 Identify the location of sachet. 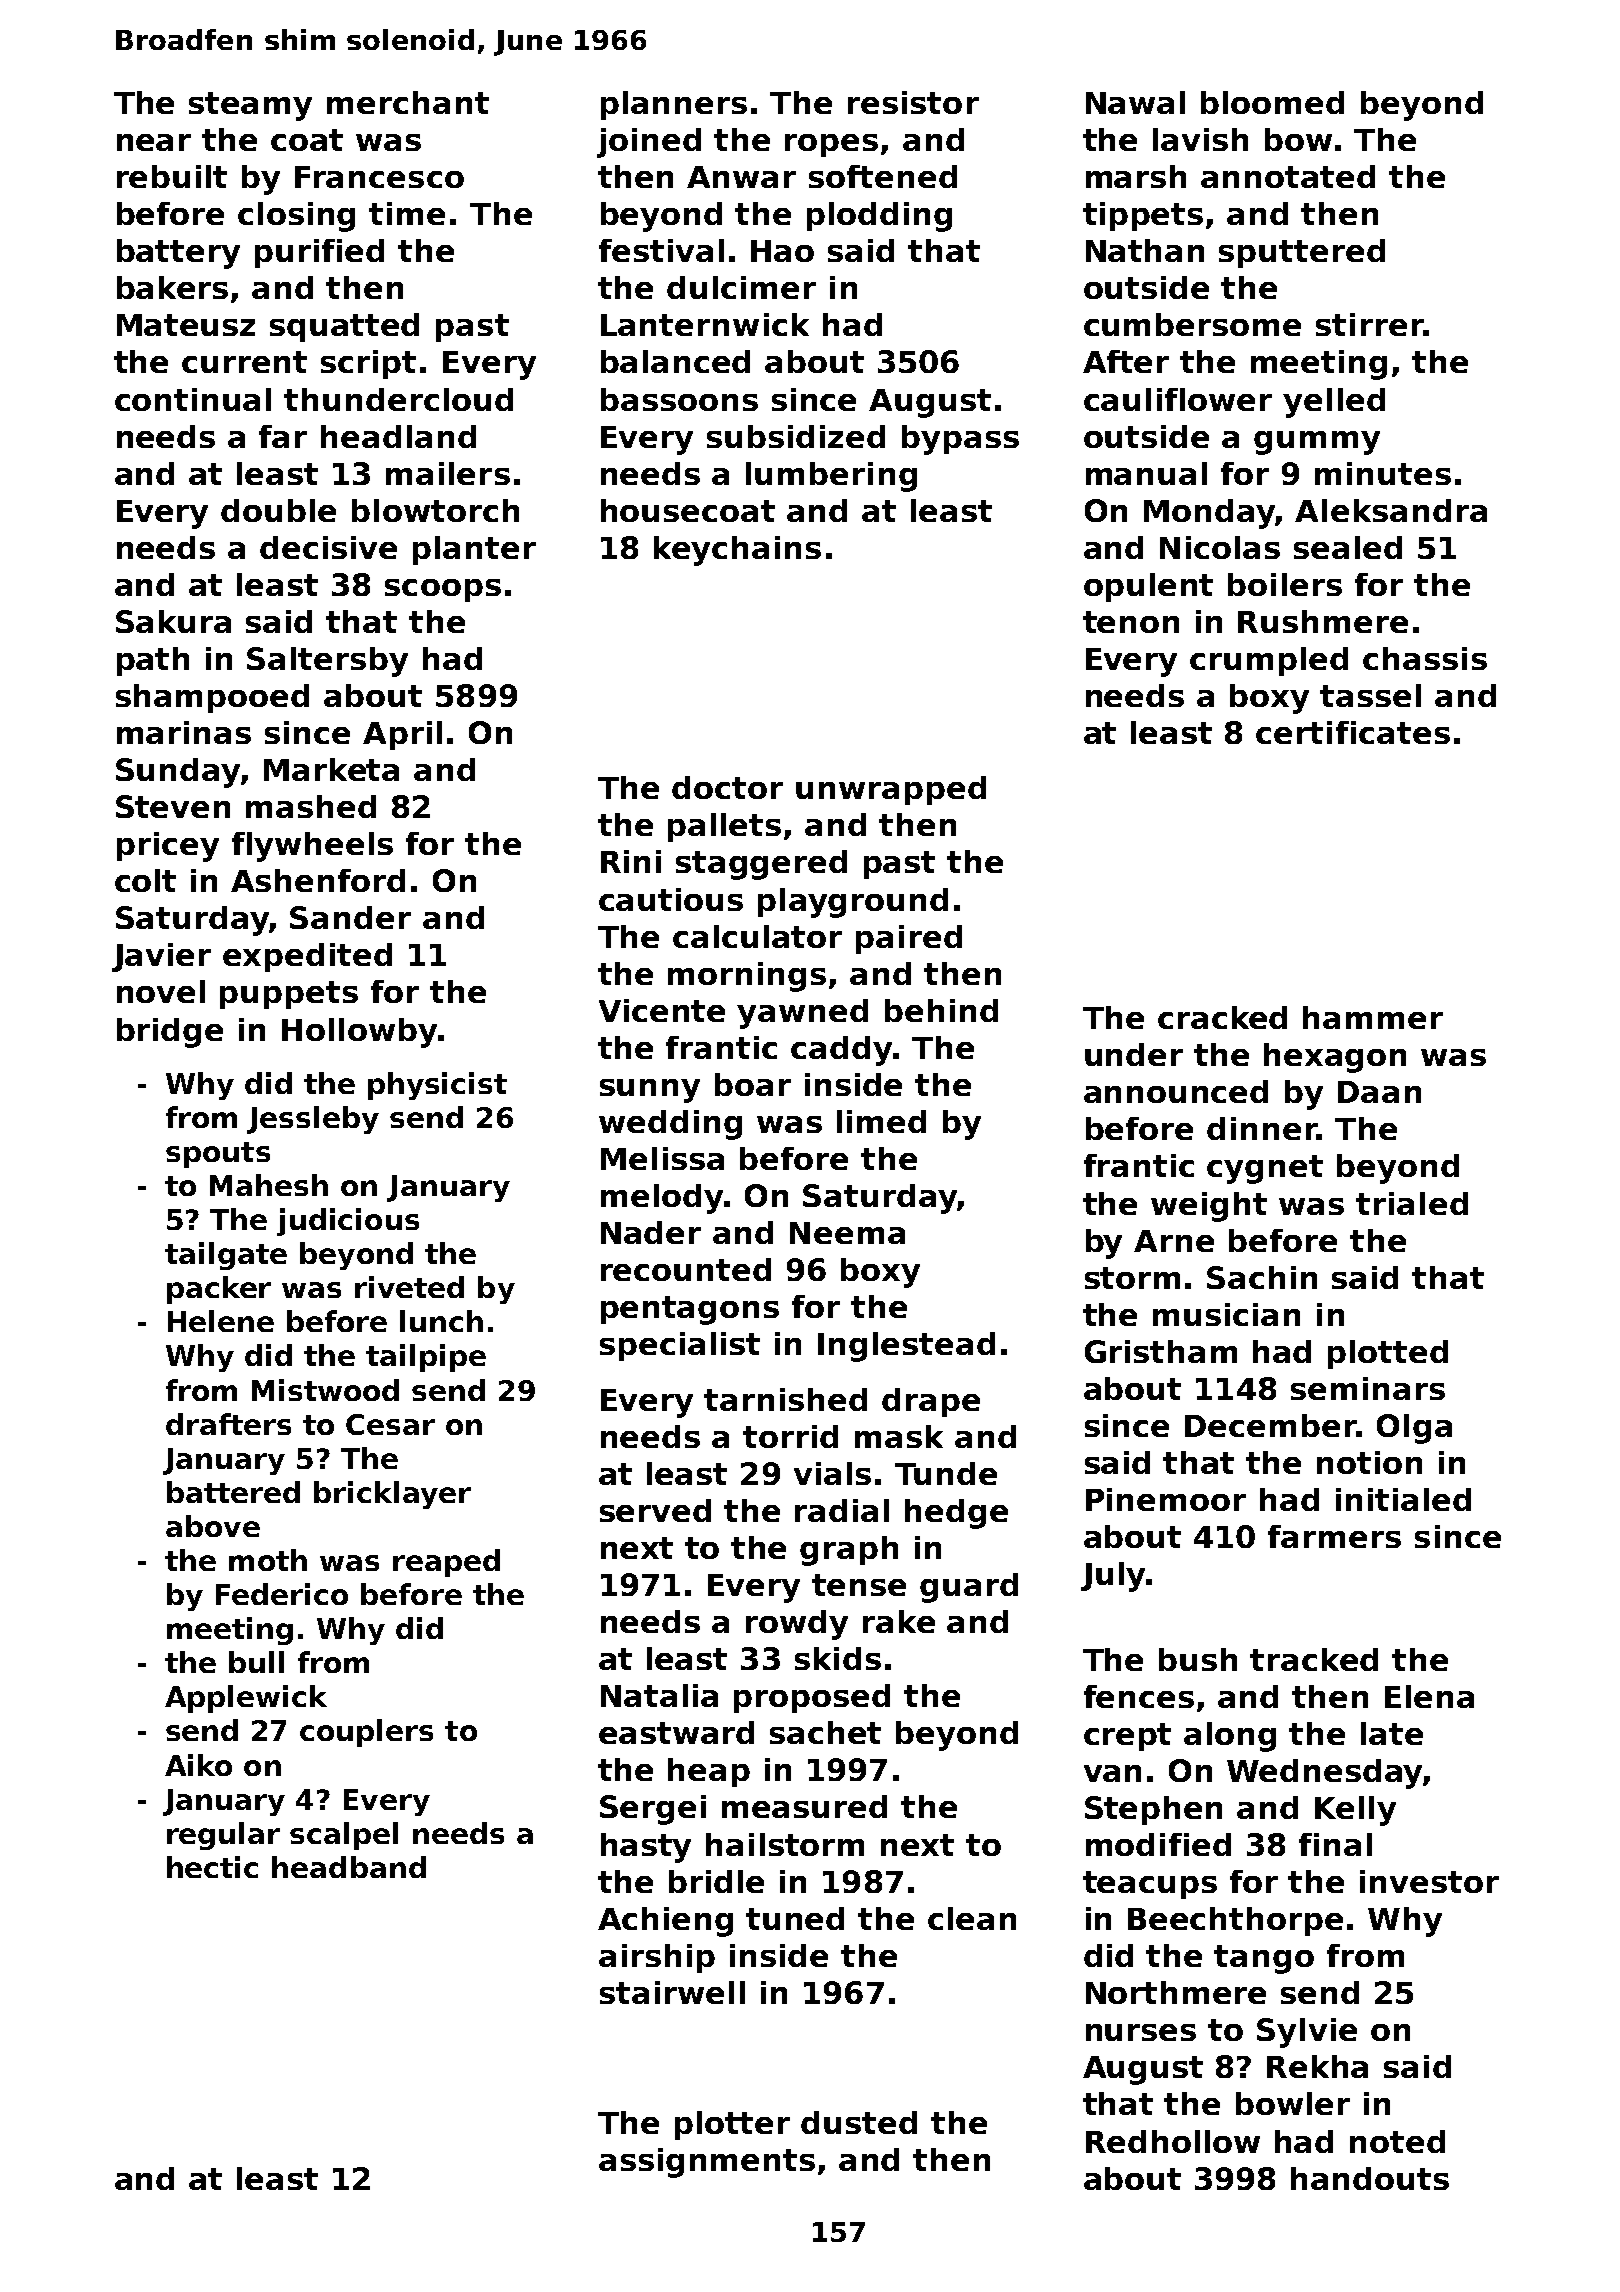
(825, 1732).
